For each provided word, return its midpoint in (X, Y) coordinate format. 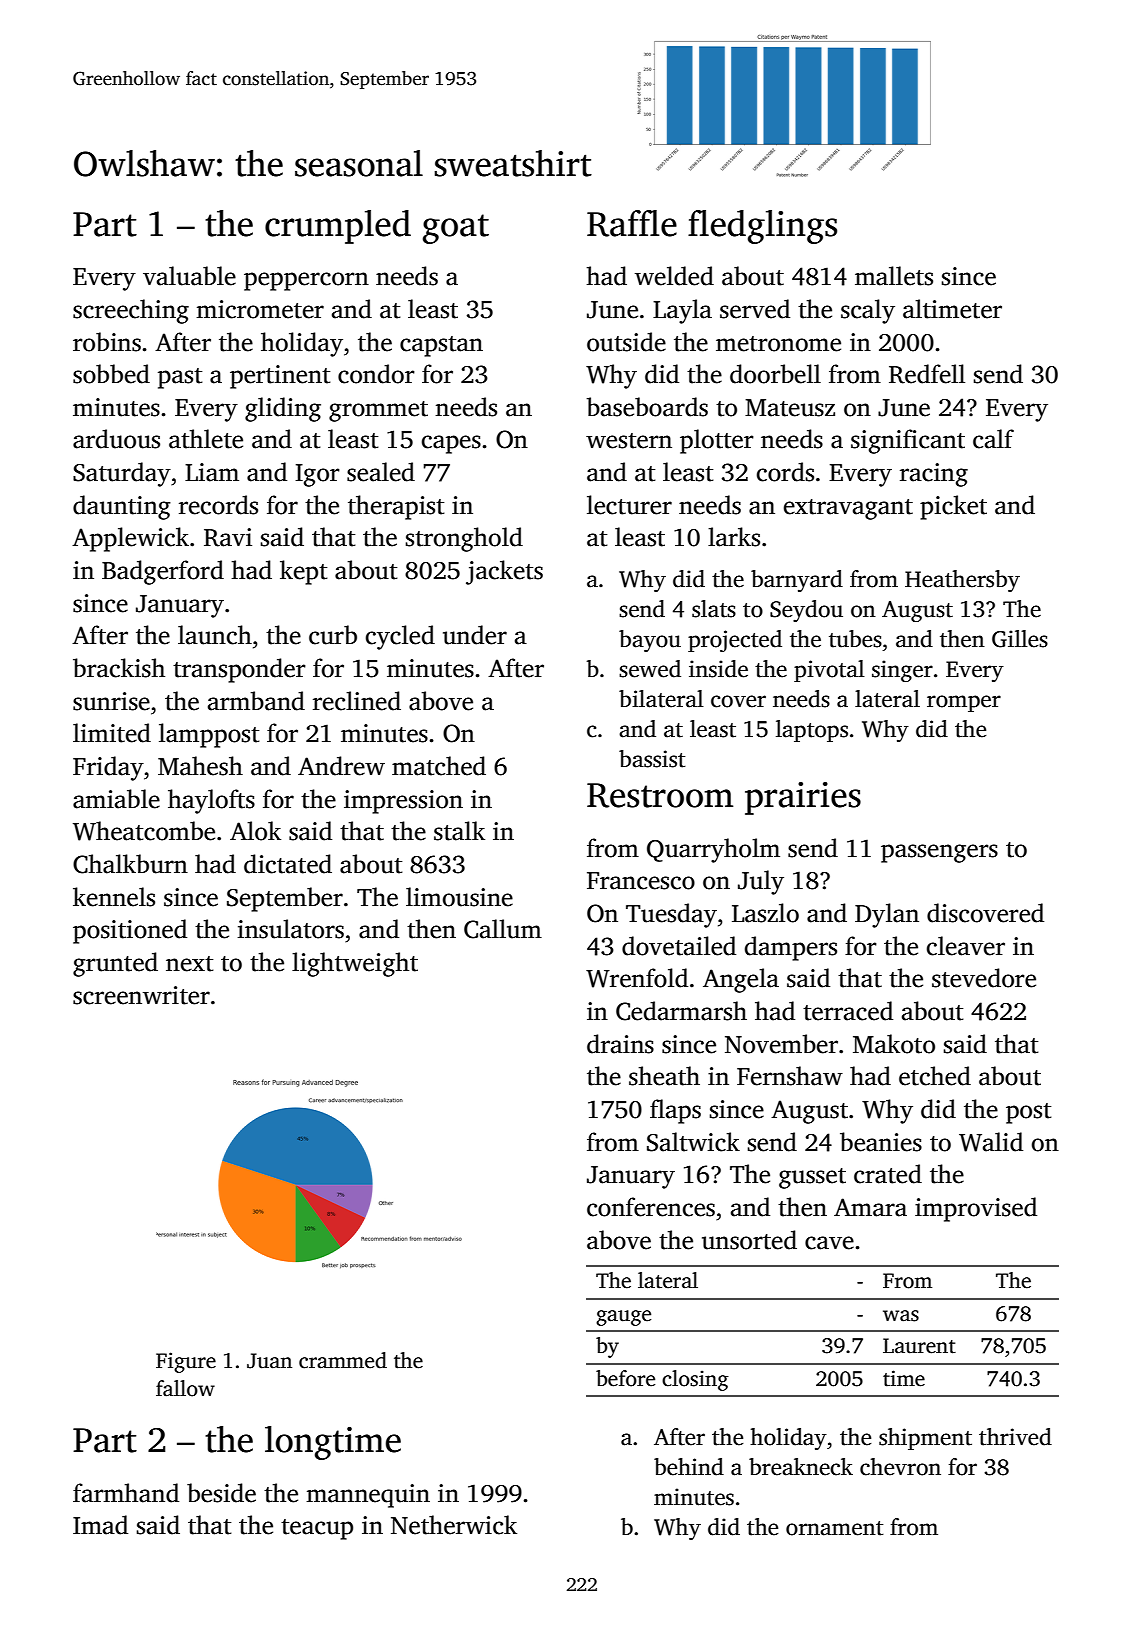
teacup (317, 1529)
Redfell (927, 374)
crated (888, 1174)
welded (674, 276)
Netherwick (454, 1525)
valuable (189, 276)
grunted (115, 964)
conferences (651, 1207)
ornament (834, 1528)
